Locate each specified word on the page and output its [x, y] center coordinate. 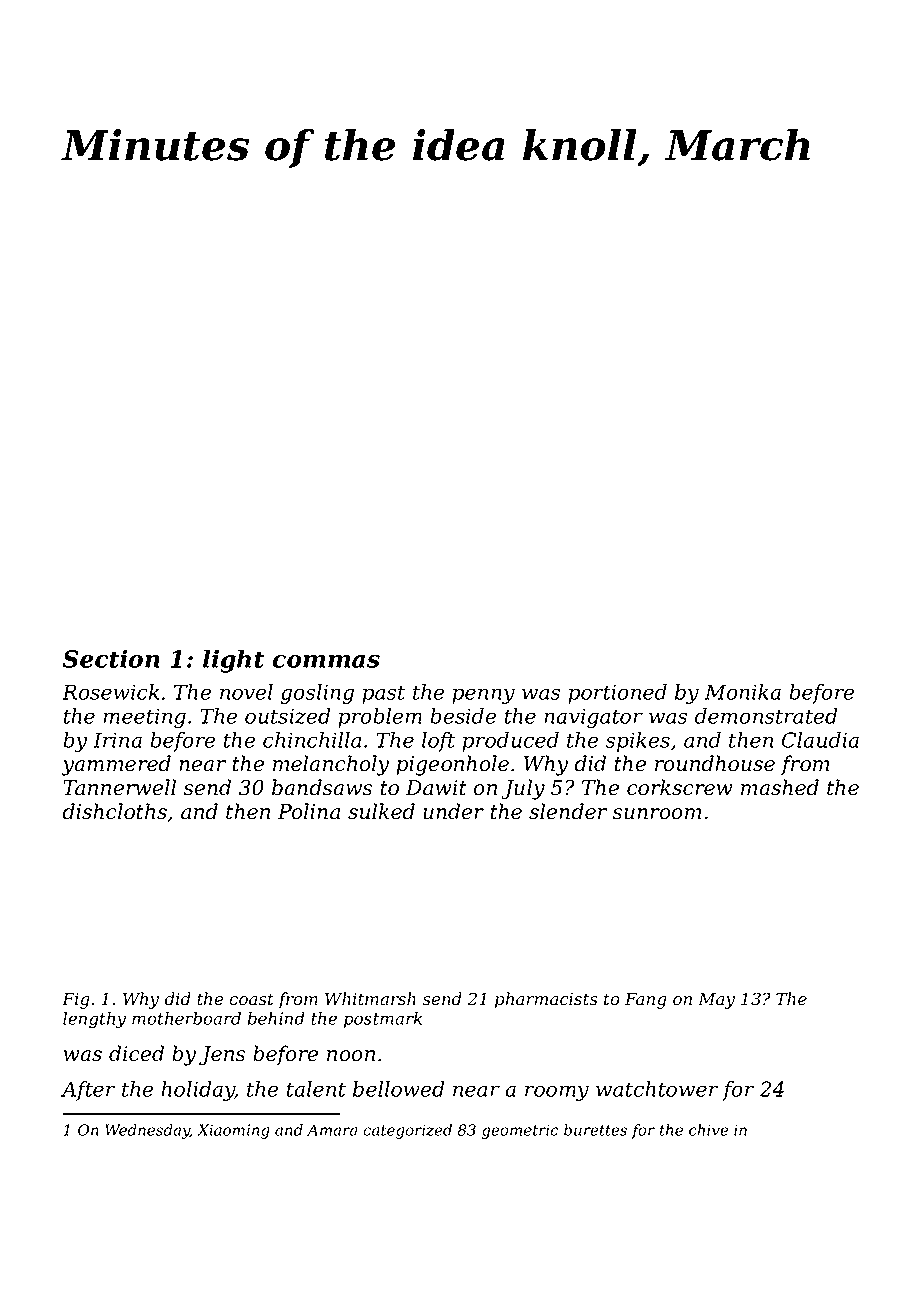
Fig [76, 1000]
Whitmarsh [370, 999]
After [88, 1091]
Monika [743, 692]
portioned [617, 694]
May [716, 1000]
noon [351, 1056]
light [233, 661]
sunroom [657, 814]
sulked [381, 811]
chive [708, 1130]
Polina [309, 811]
